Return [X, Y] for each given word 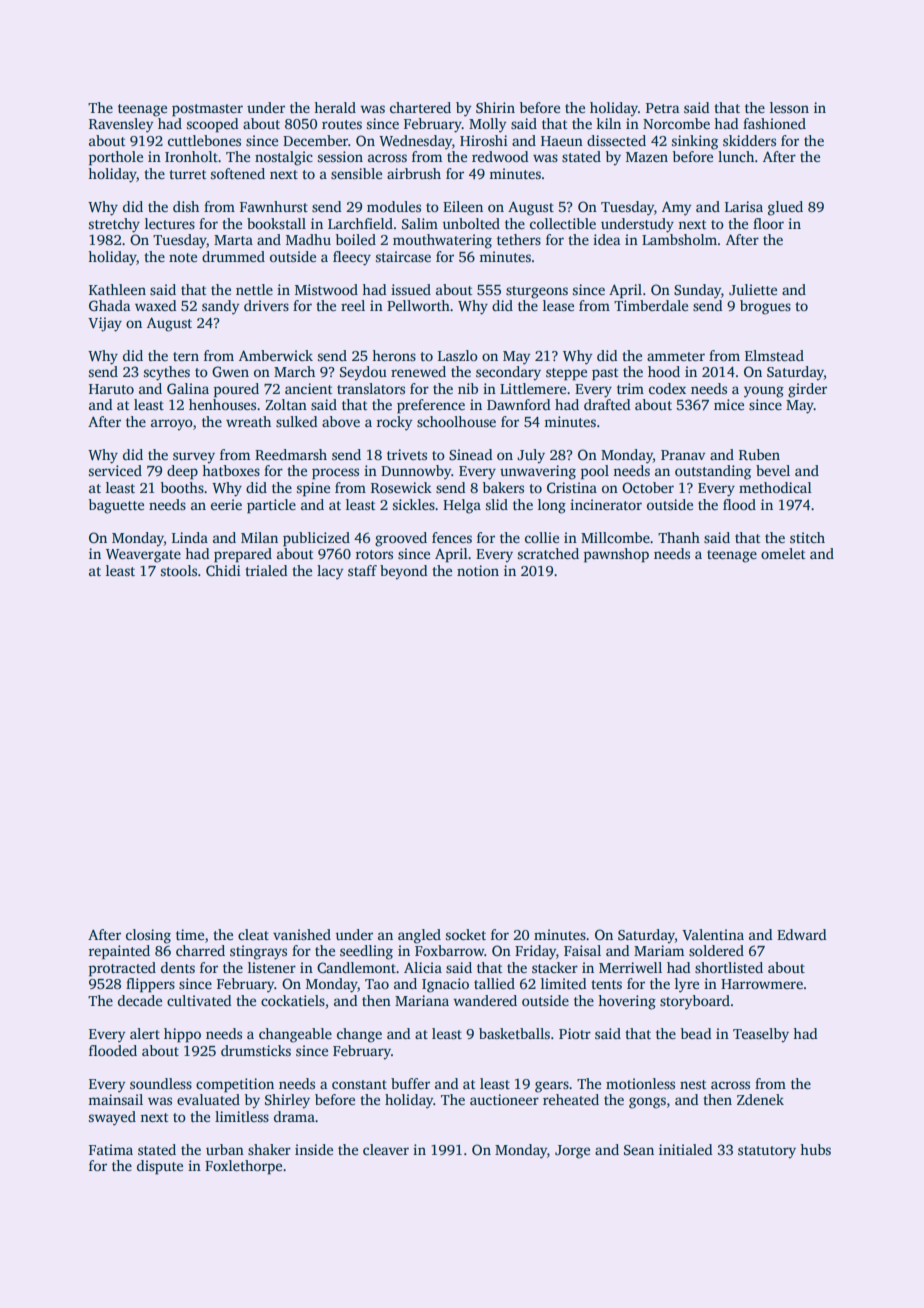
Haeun [562, 141]
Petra [663, 108]
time [190, 934]
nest [693, 1084]
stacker [555, 967]
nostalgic [284, 158]
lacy [330, 572]
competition [235, 1085]
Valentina [713, 934]
